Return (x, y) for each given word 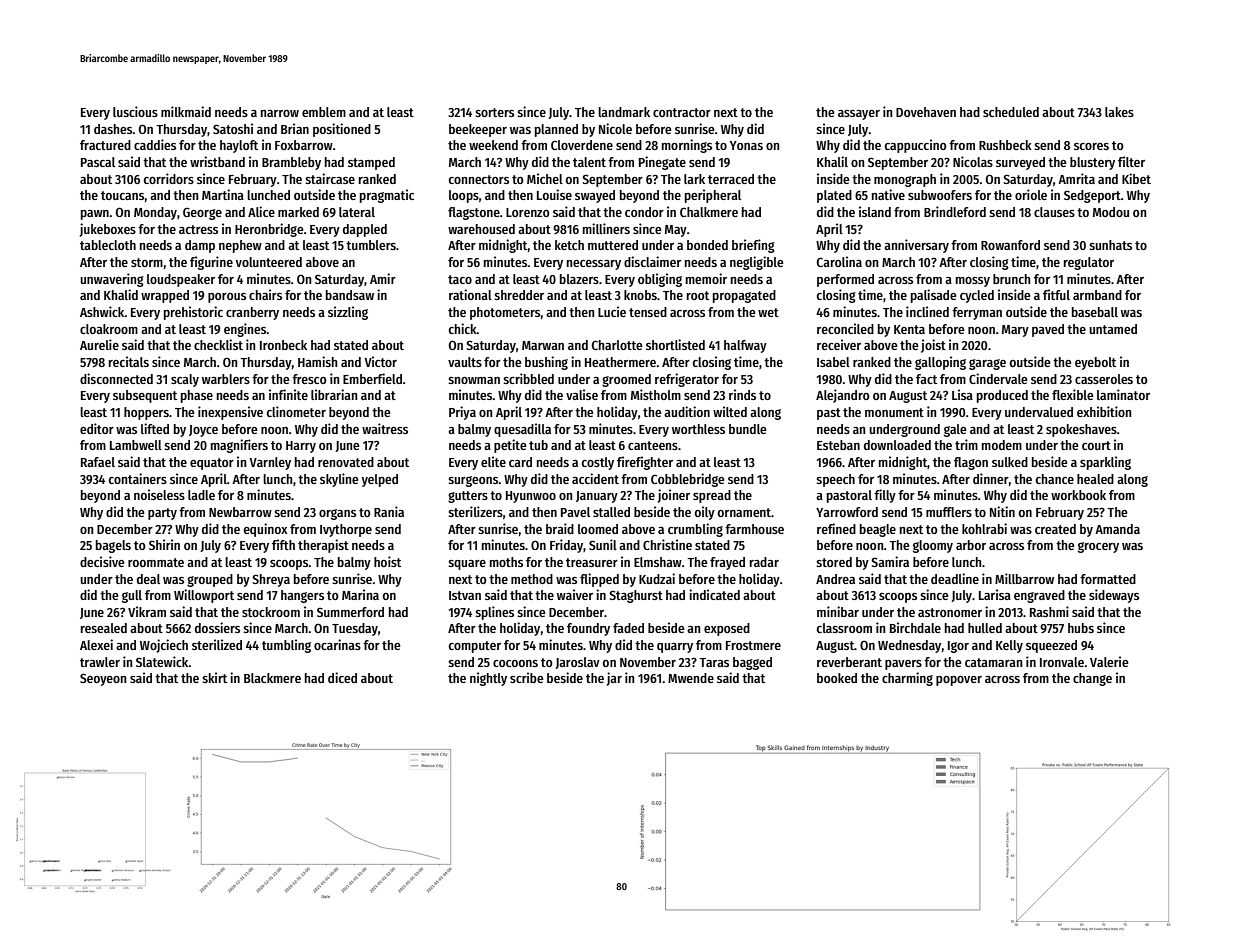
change (1092, 679)
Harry (301, 447)
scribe (526, 677)
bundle (747, 429)
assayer (859, 115)
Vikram (147, 611)
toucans (123, 195)
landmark (624, 112)
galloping (940, 363)
